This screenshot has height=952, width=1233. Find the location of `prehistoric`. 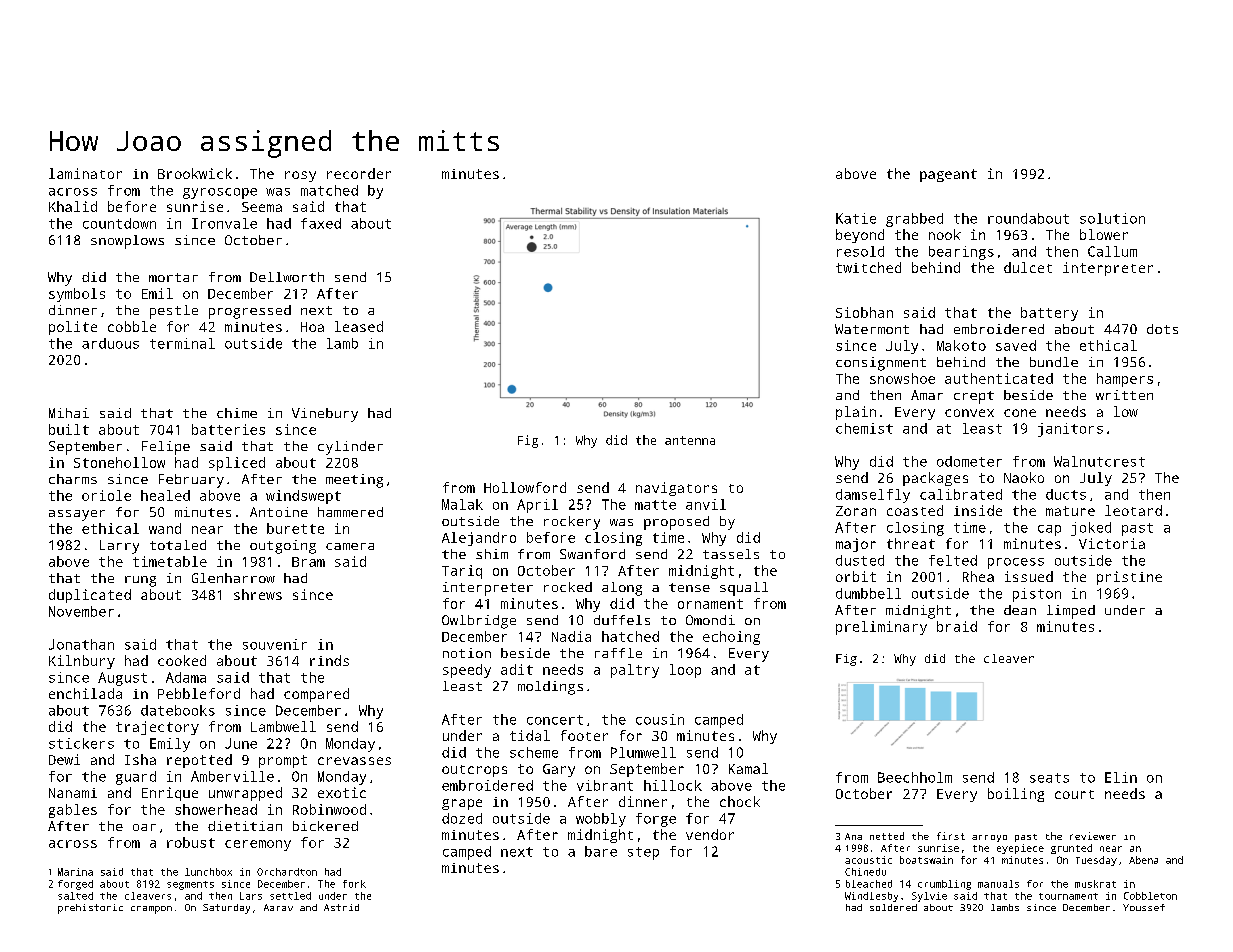

prehistoric is located at coordinates (90, 909).
